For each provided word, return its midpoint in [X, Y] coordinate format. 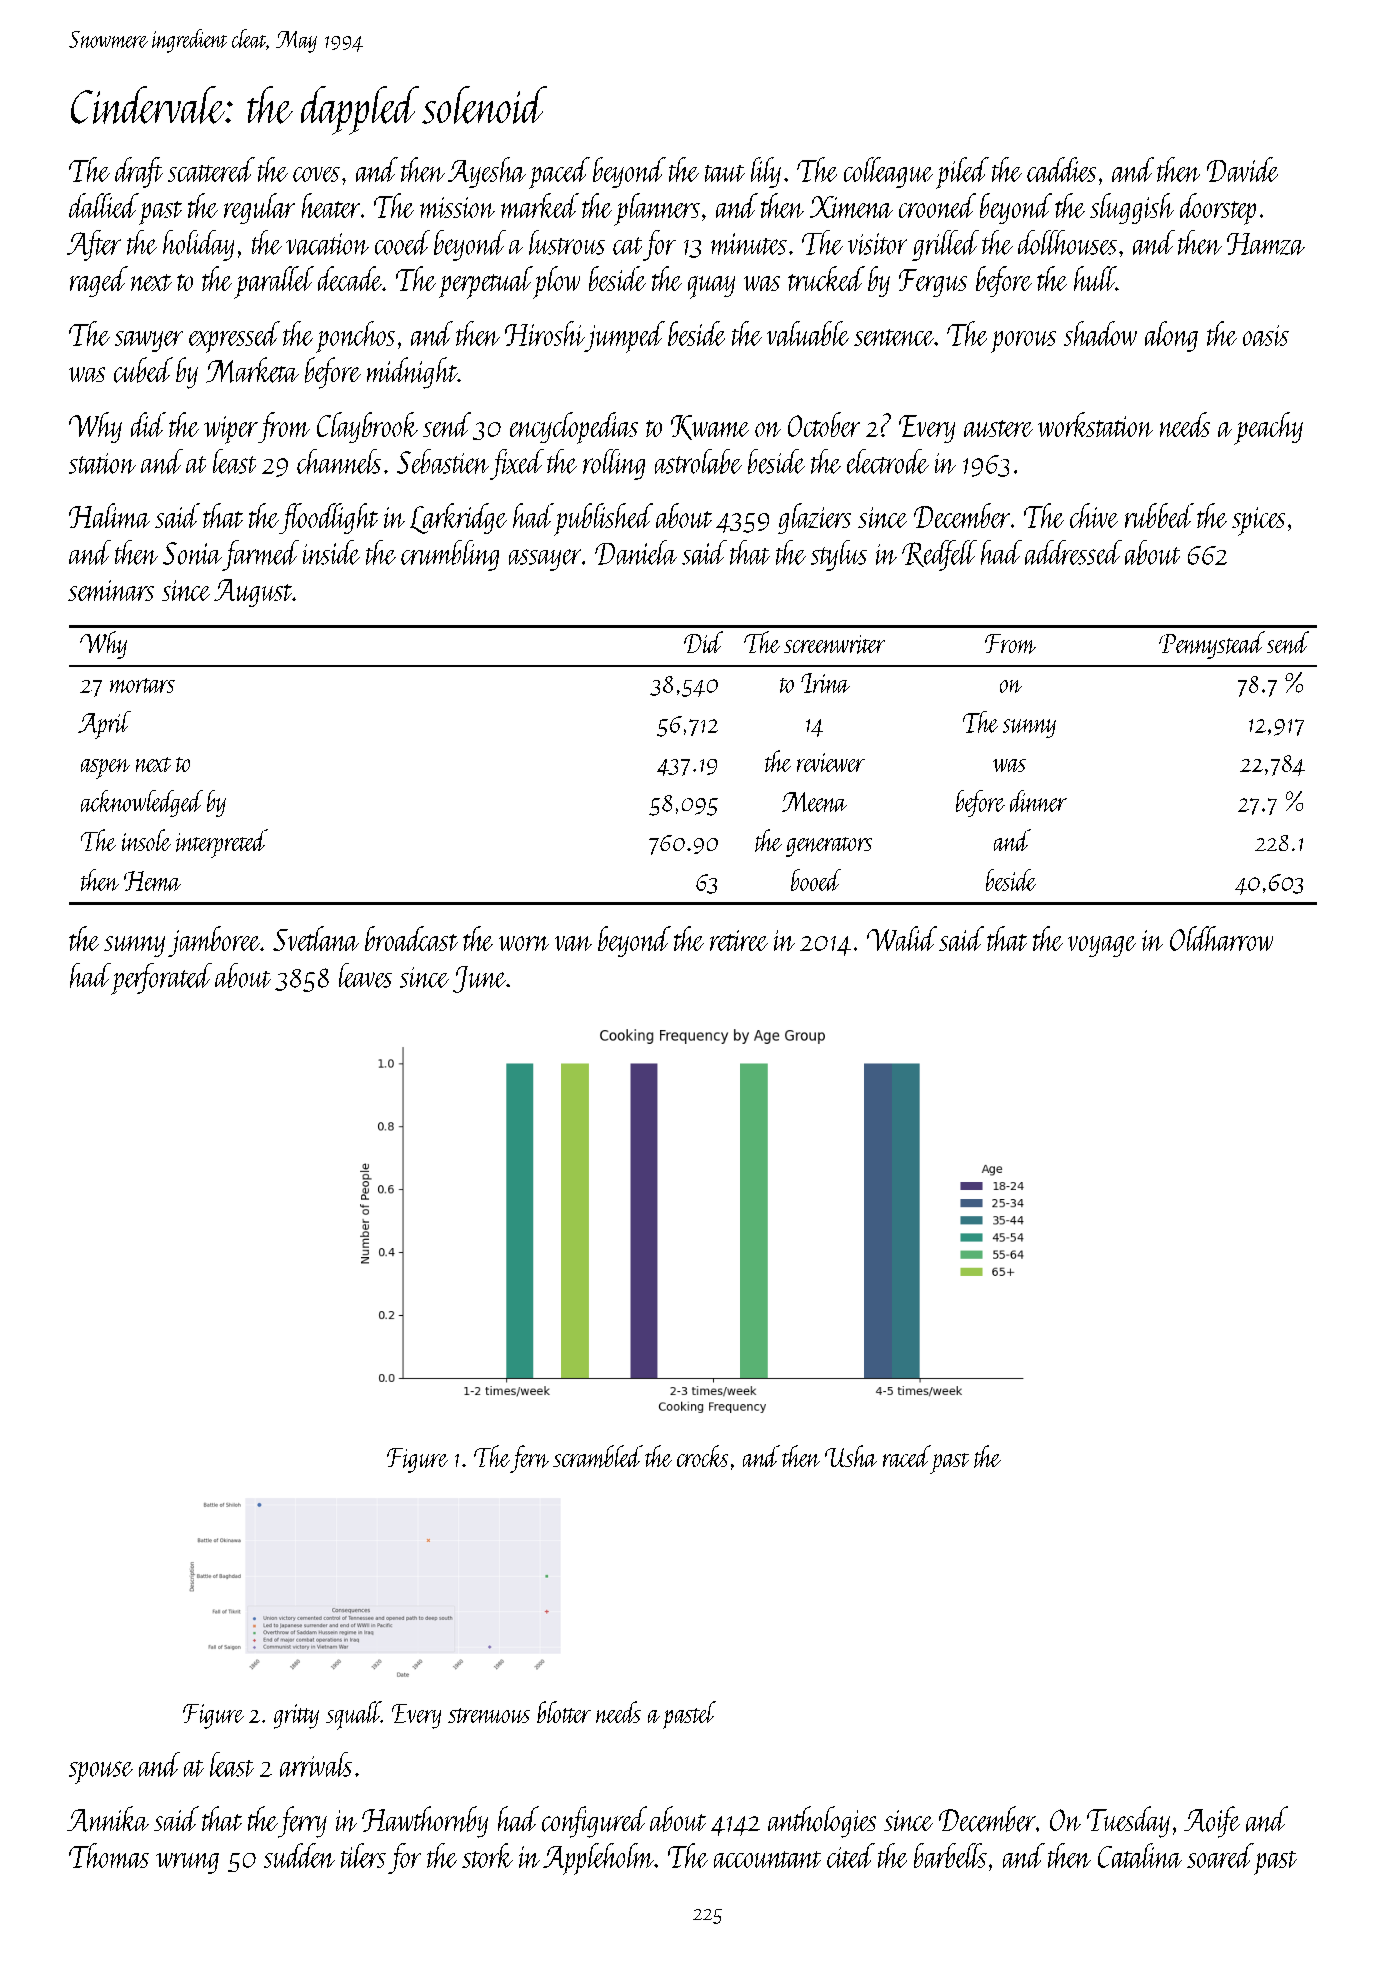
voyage [1102, 946]
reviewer [831, 762]
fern [529, 1459]
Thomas [109, 1855]
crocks [702, 1456]
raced [907, 1456]
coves [316, 174]
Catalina [1140, 1855]
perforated [161, 979]
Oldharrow [1221, 938]
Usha [851, 1456]
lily [766, 172]
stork [487, 1855]
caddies [1061, 169]
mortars [142, 685]
